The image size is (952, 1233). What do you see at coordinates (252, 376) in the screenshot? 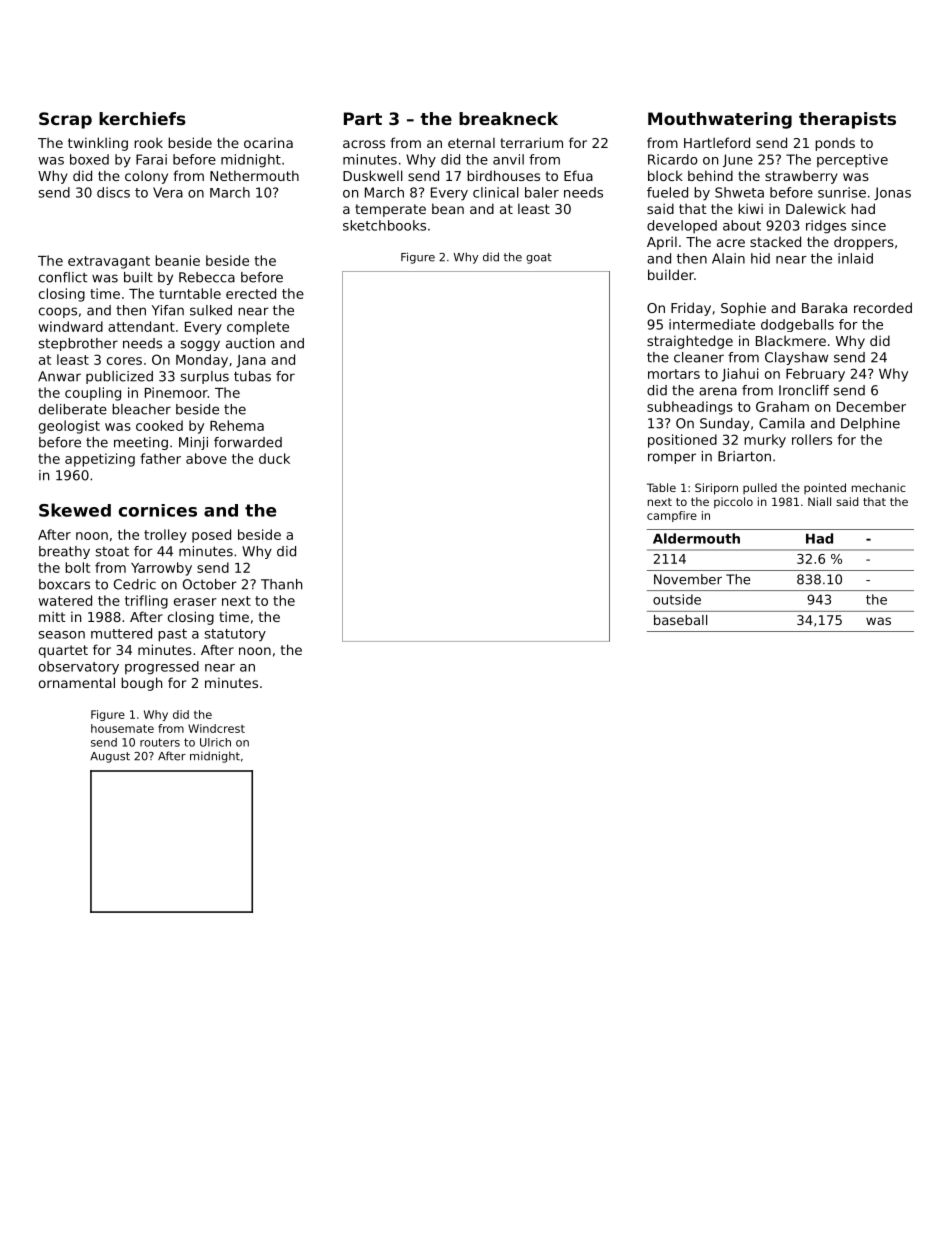
I see `tubas` at bounding box center [252, 376].
